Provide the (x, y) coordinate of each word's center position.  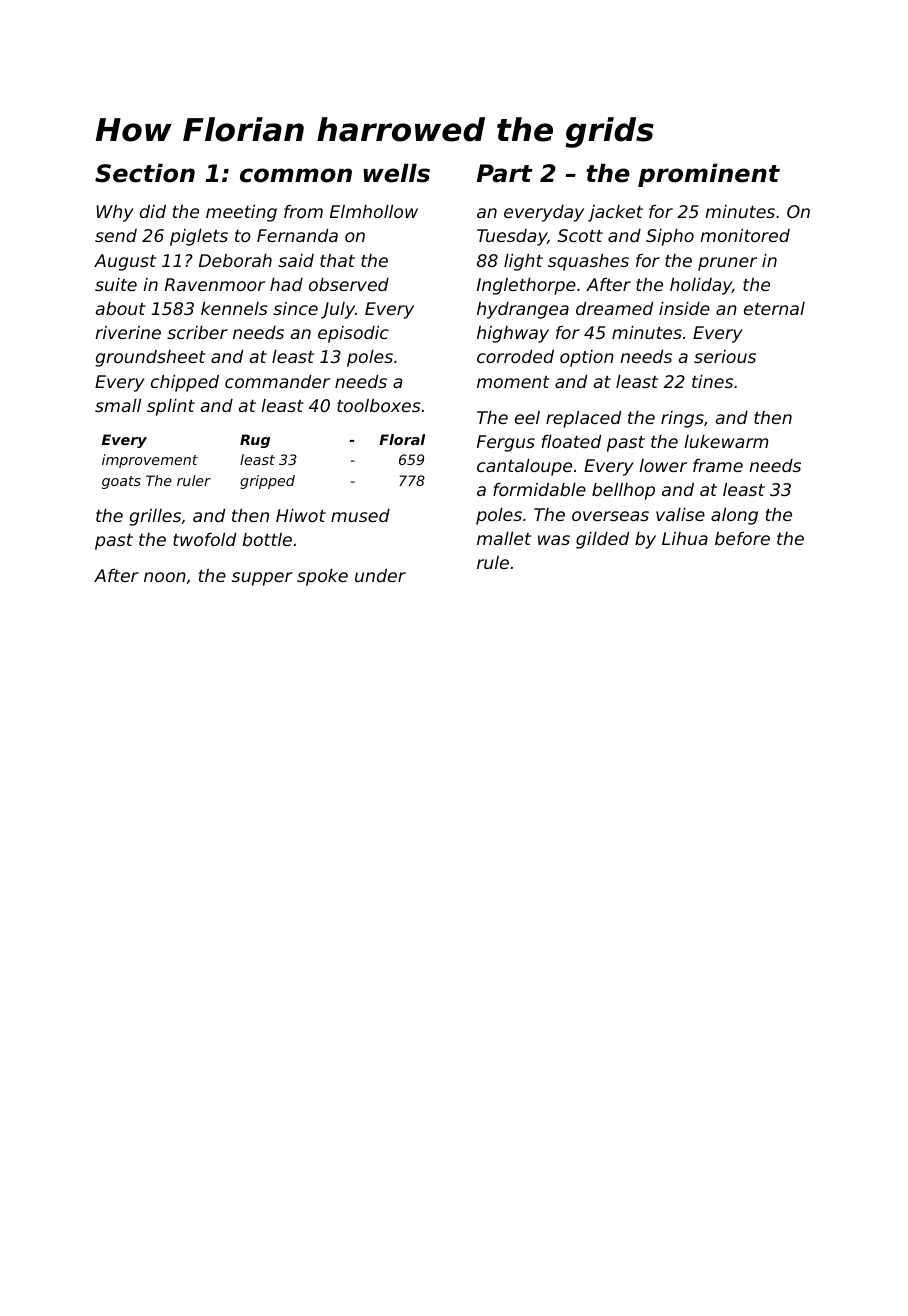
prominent (709, 175)
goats (121, 482)
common (296, 175)
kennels (234, 308)
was (554, 540)
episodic (353, 334)
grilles (155, 517)
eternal (774, 308)
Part (505, 173)
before (742, 538)
